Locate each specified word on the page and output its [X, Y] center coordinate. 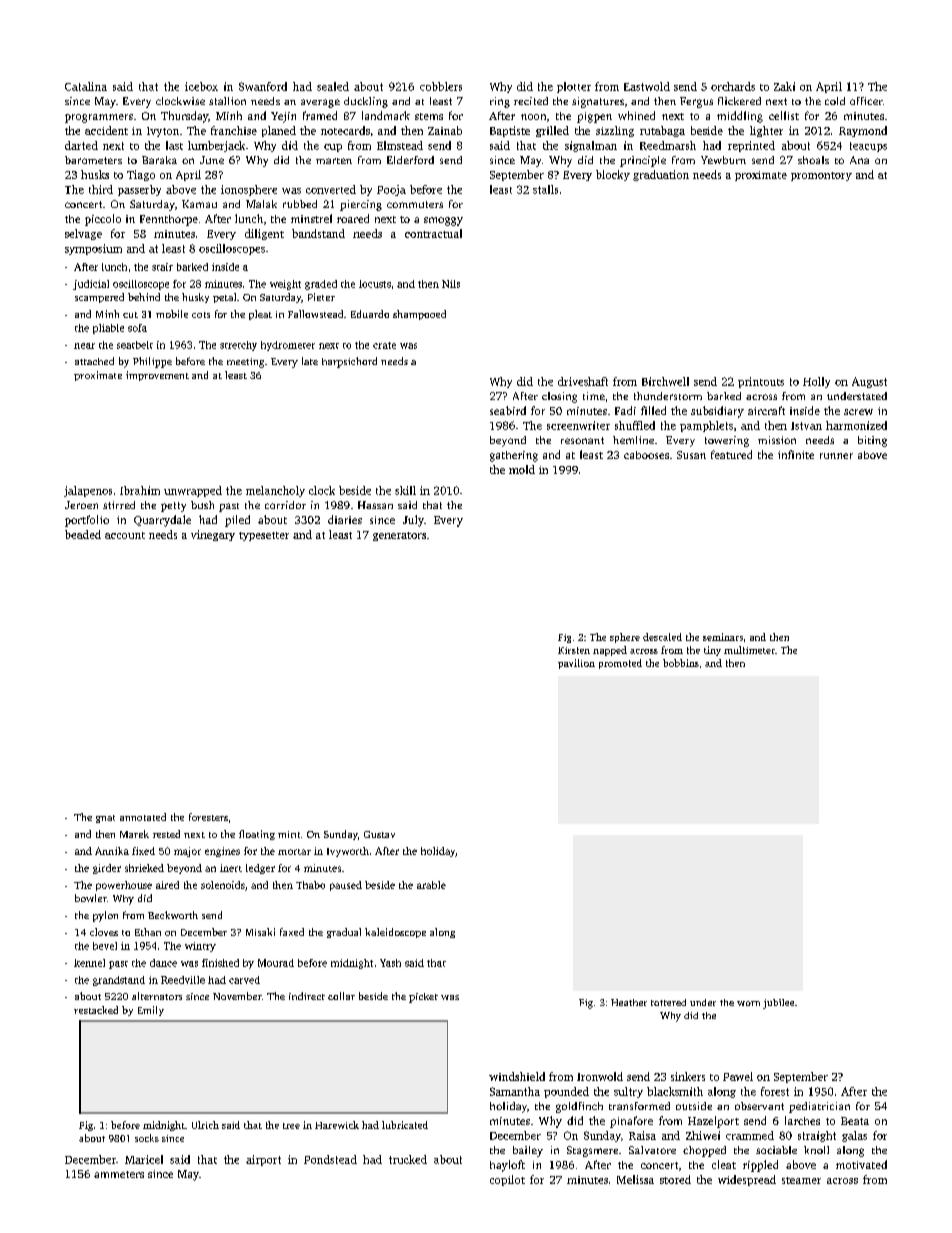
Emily [151, 1011]
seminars [723, 637]
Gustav [379, 834]
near [84, 346]
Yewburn [723, 160]
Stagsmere [592, 1151]
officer [866, 101]
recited [531, 101]
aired [167, 885]
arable [431, 885]
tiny [712, 651]
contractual [433, 233]
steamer [801, 1180]
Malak [261, 204]
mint [289, 834]
